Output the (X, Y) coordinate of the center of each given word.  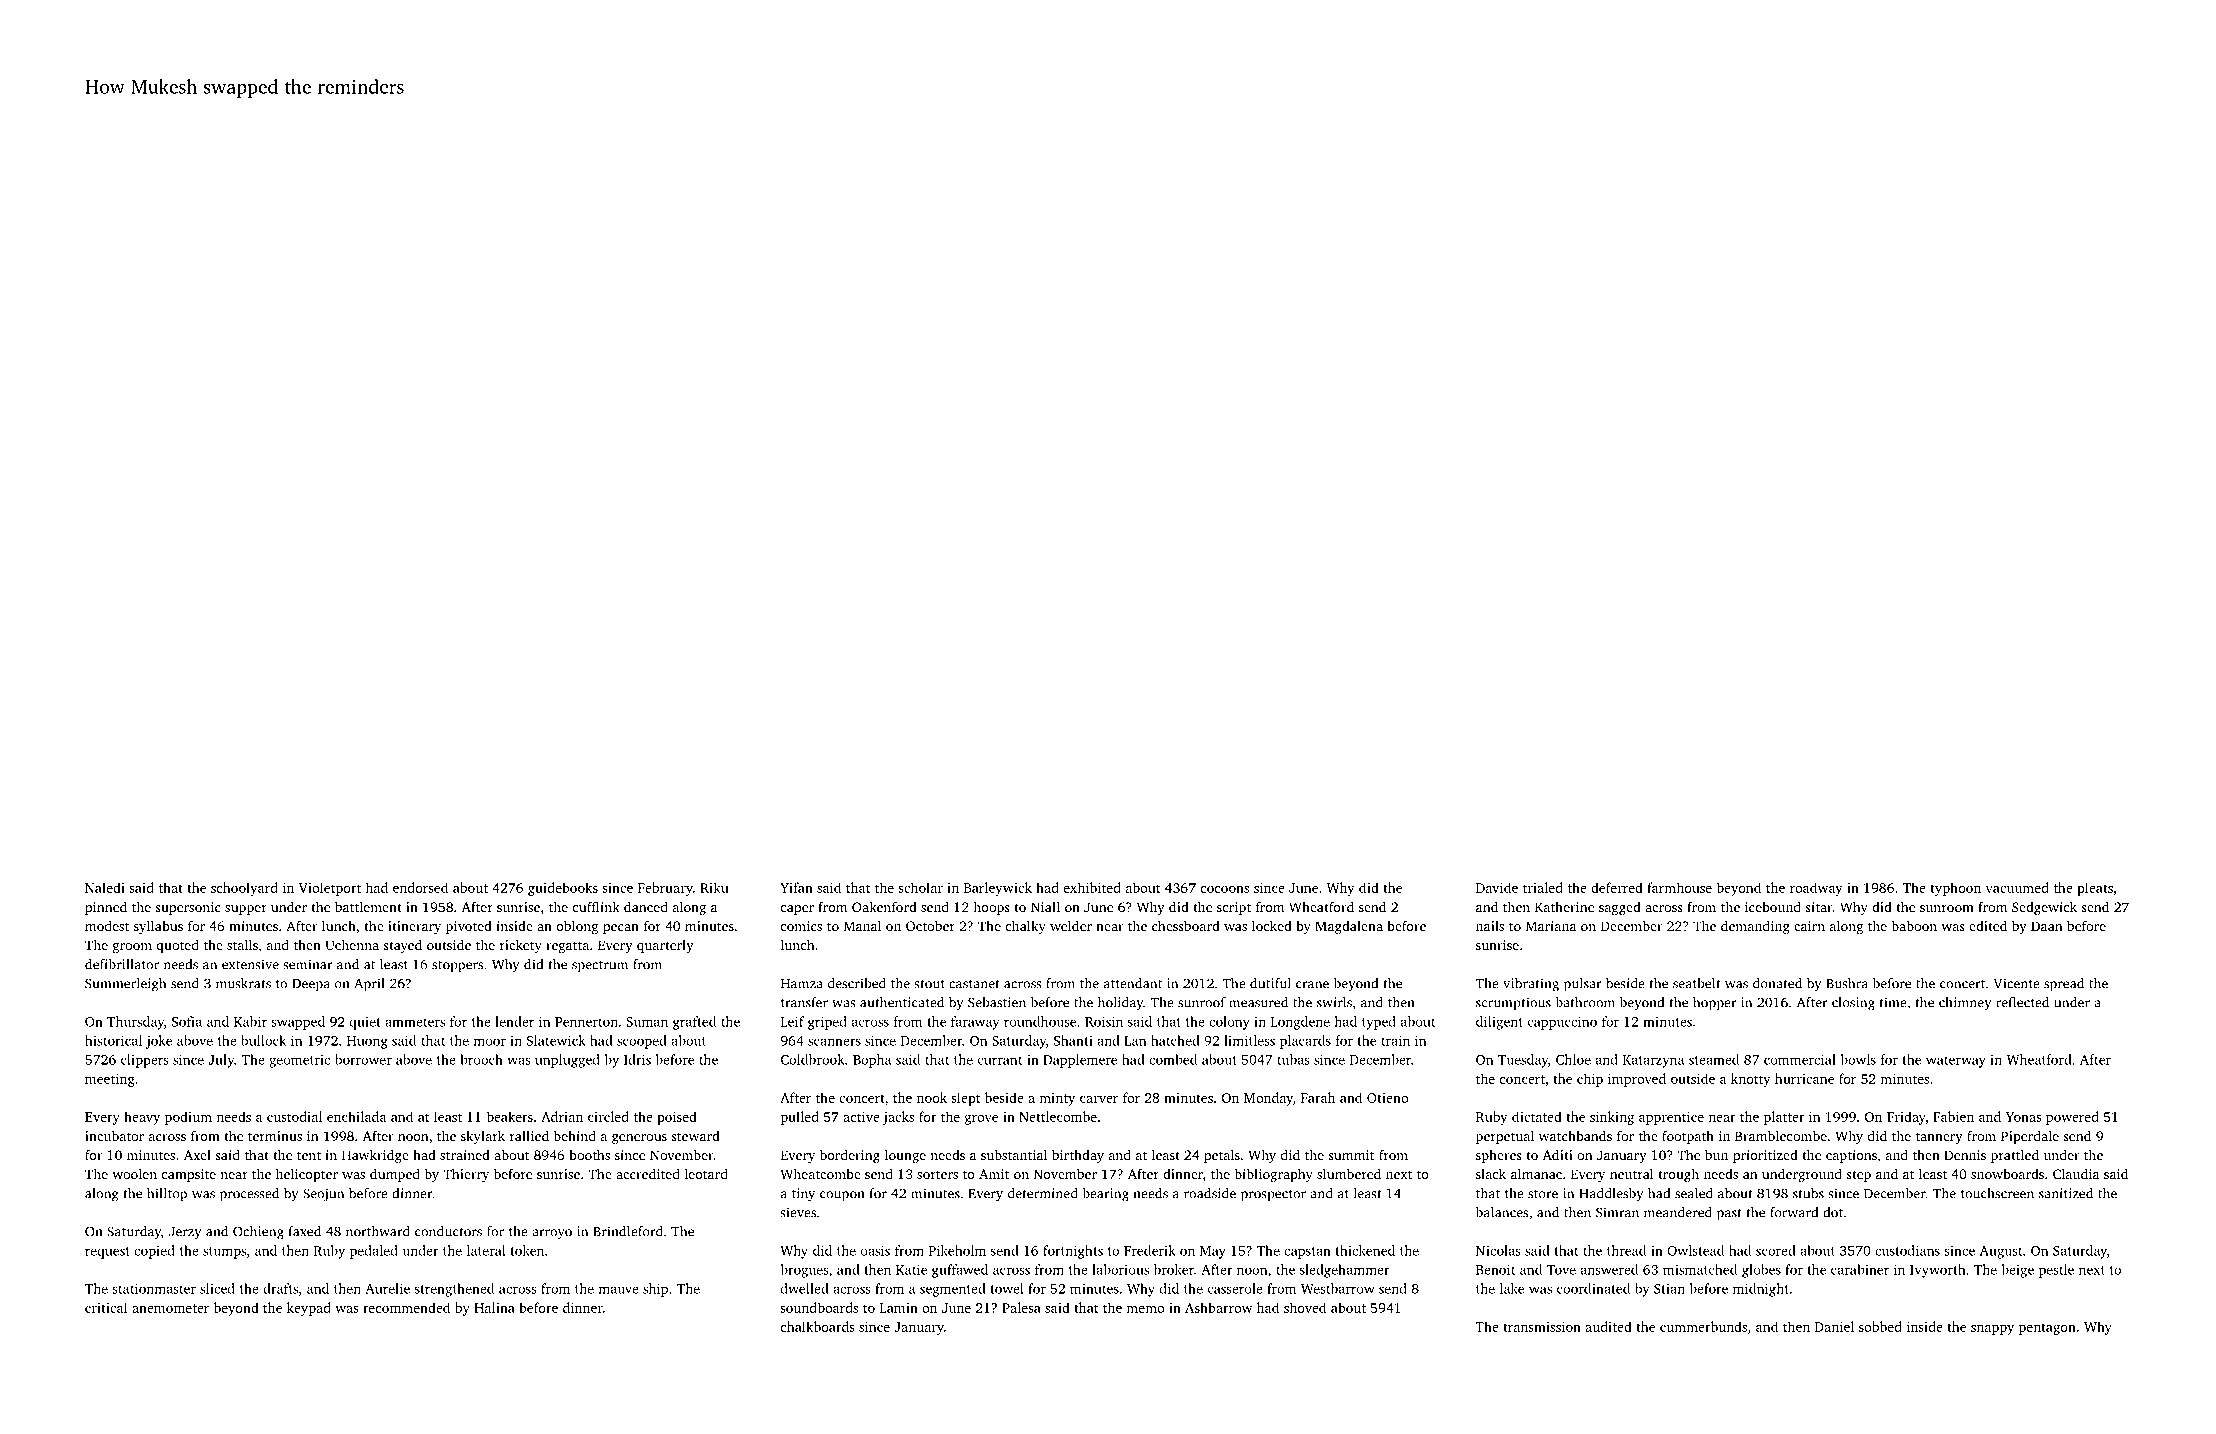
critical (106, 1307)
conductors (448, 1231)
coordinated (1593, 1288)
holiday (1120, 1004)
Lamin (899, 1308)
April (369, 985)
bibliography (1273, 1175)
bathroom (1585, 1002)
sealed (1694, 1193)
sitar (1818, 907)
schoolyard (244, 889)
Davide (1497, 887)
